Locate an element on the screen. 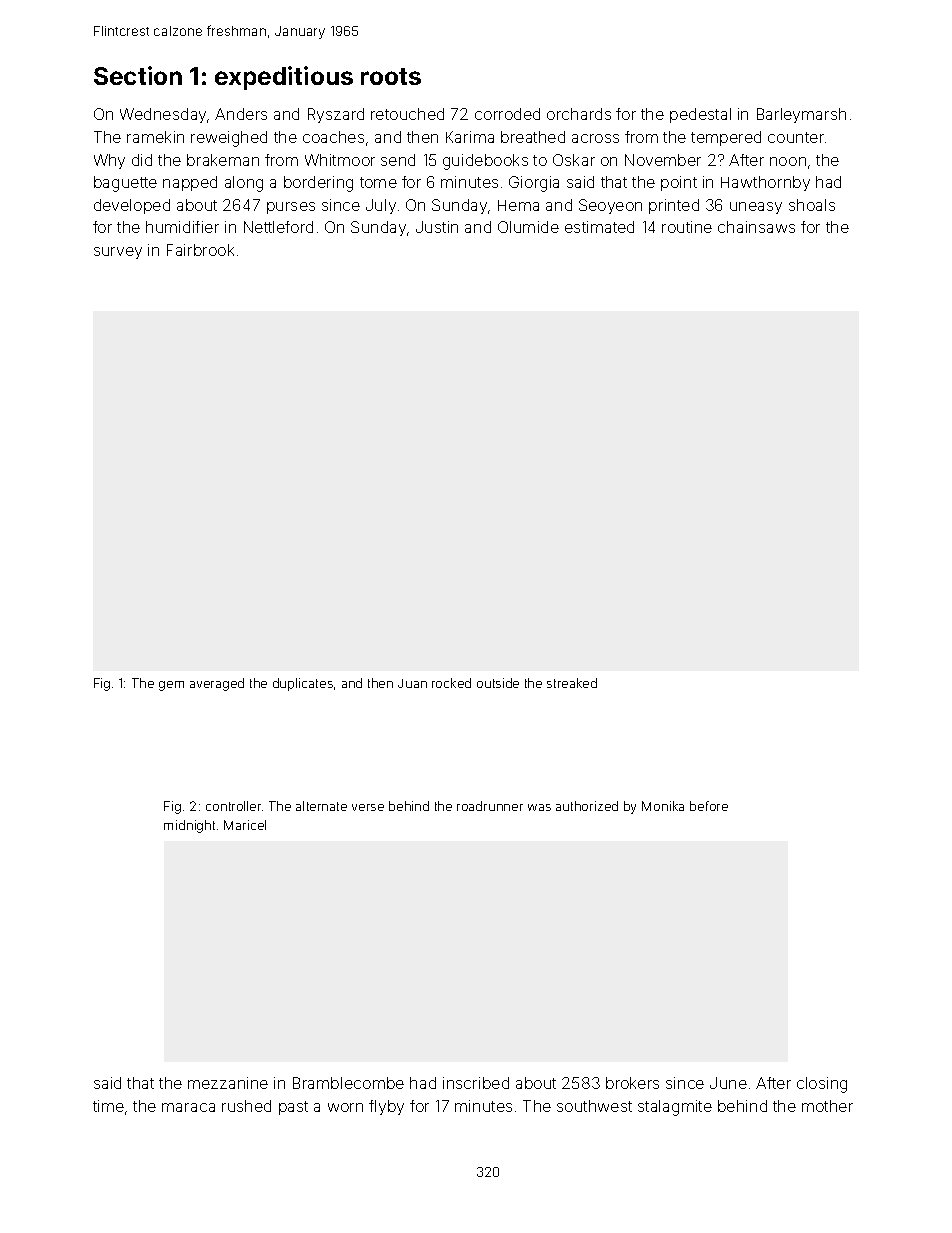 The width and height of the screenshot is (952, 1233). streaked is located at coordinates (572, 683).
